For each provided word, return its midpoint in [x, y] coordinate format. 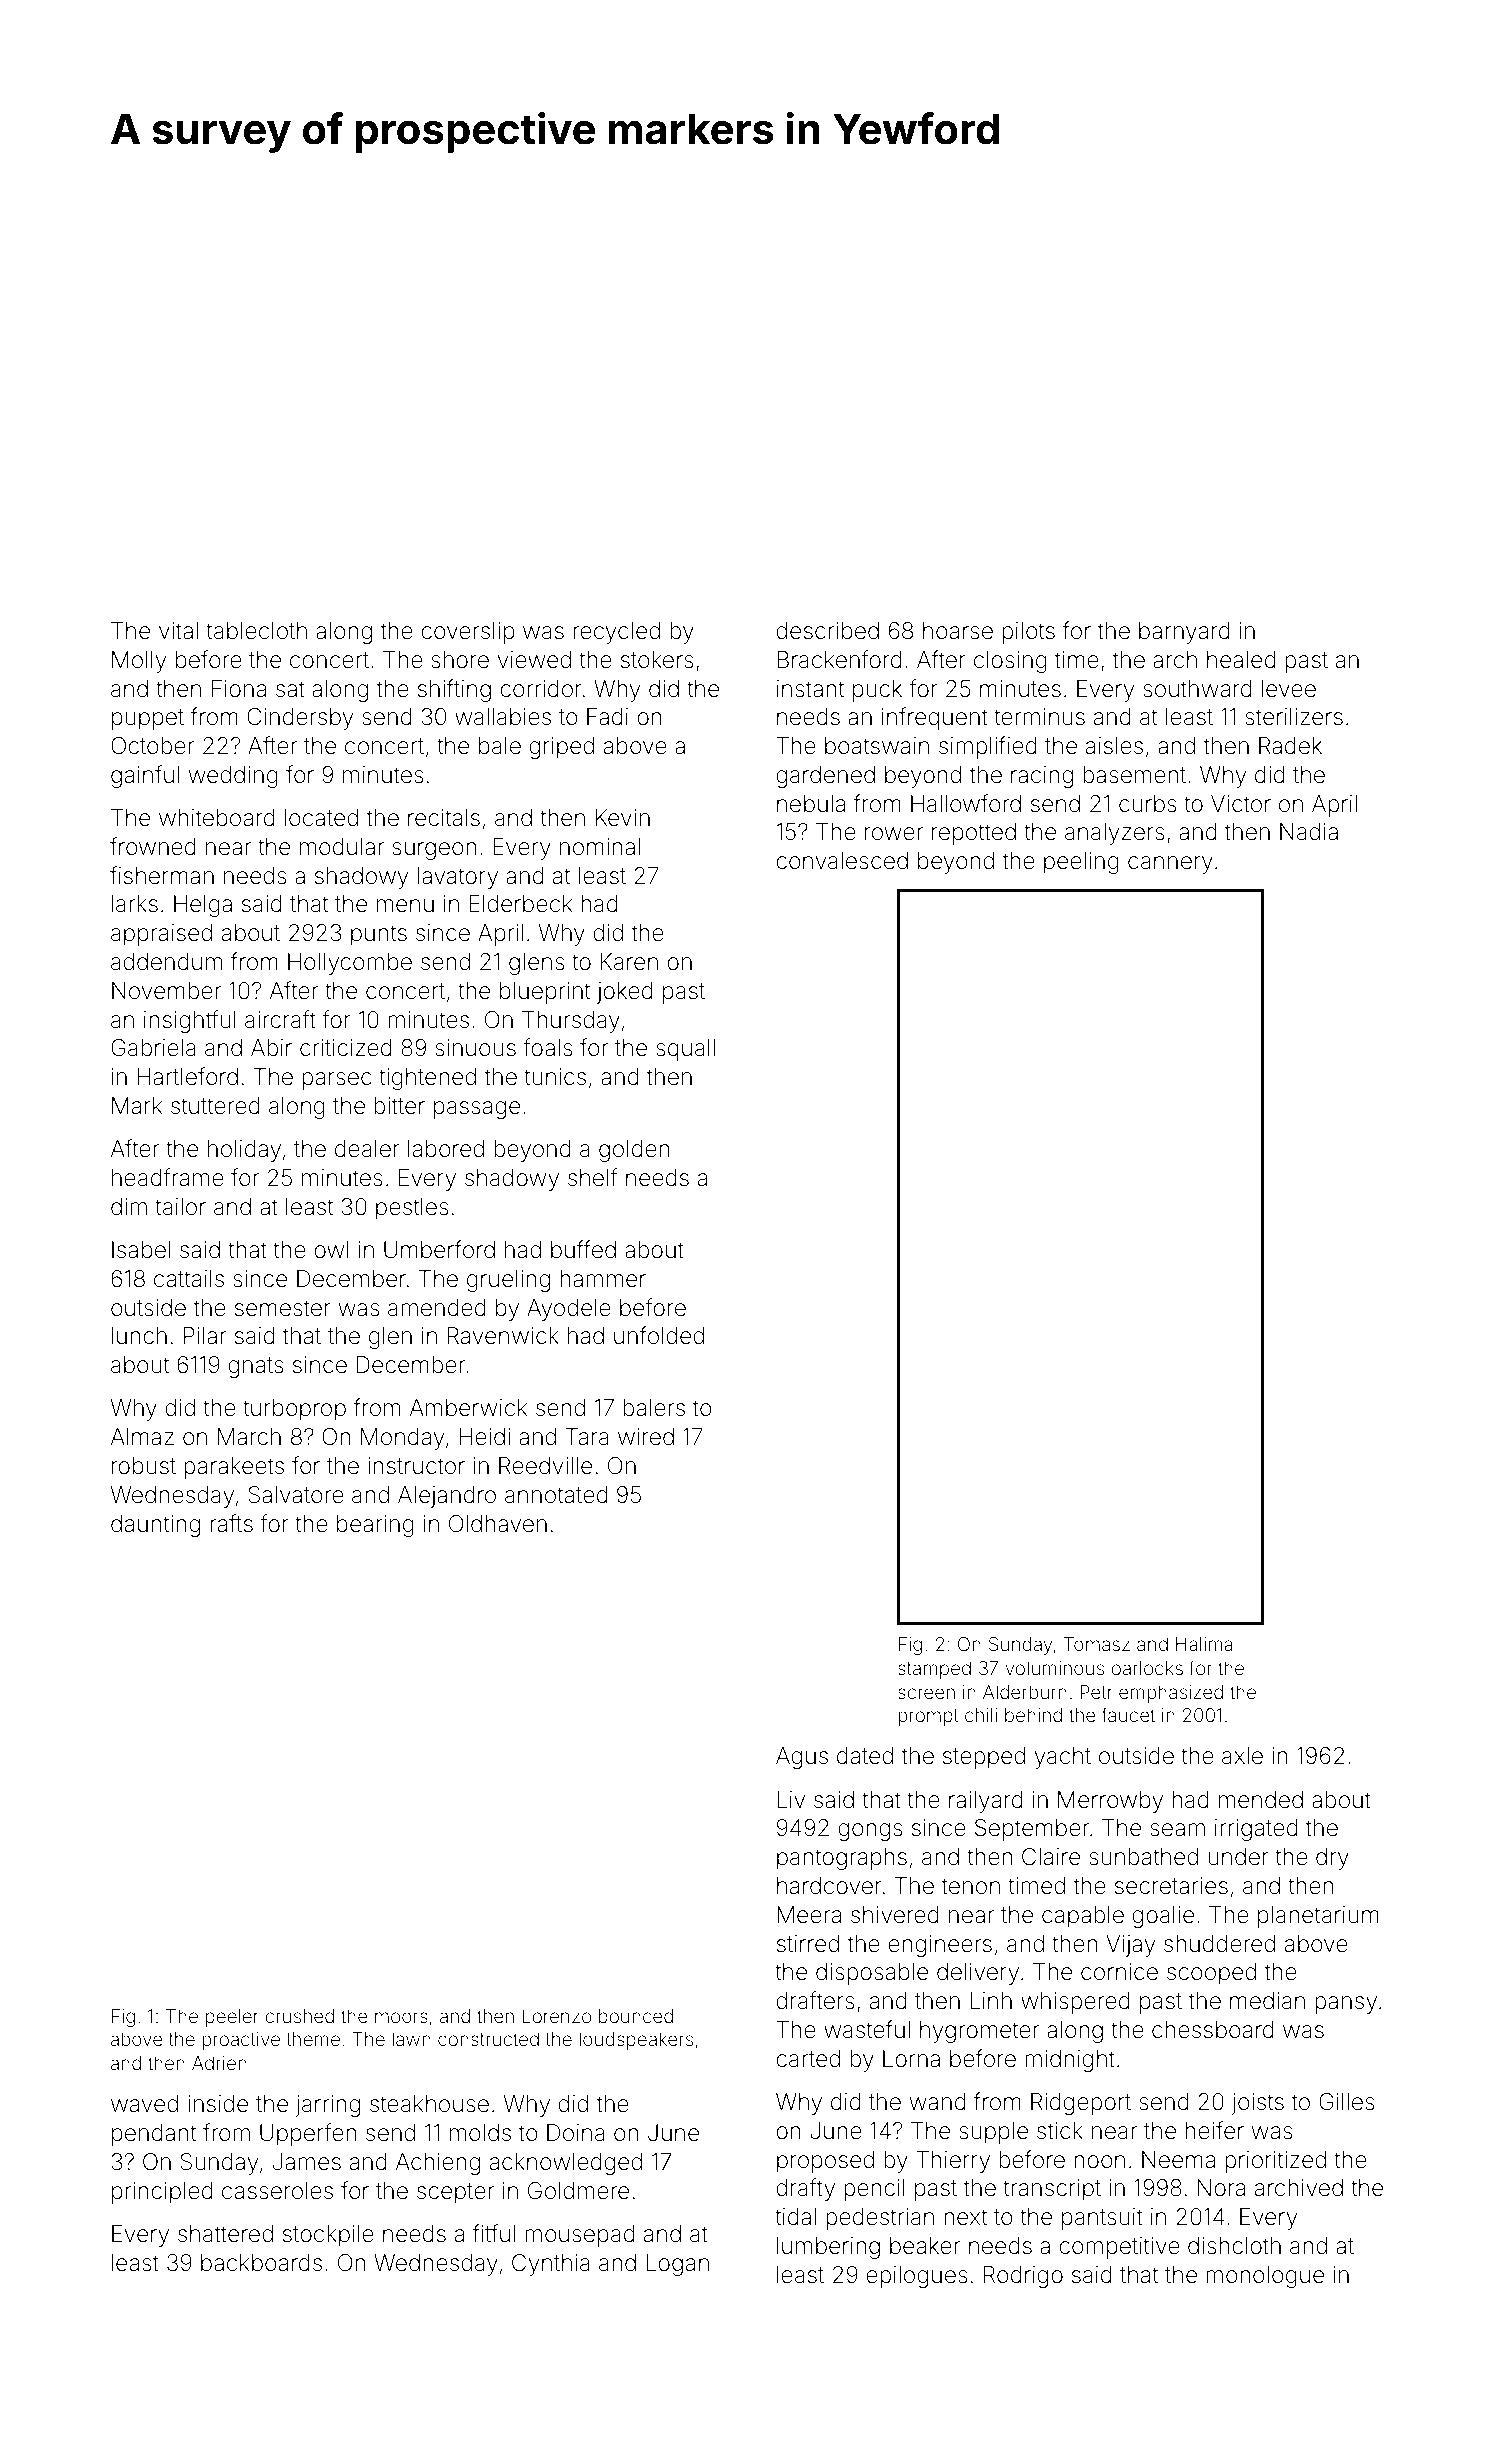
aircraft [280, 1019]
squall [685, 1050]
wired [646, 1437]
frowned [153, 846]
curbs [1148, 804]
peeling [1081, 863]
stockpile [328, 2236]
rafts [231, 1523]
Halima [1204, 1644]
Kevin [623, 818]
